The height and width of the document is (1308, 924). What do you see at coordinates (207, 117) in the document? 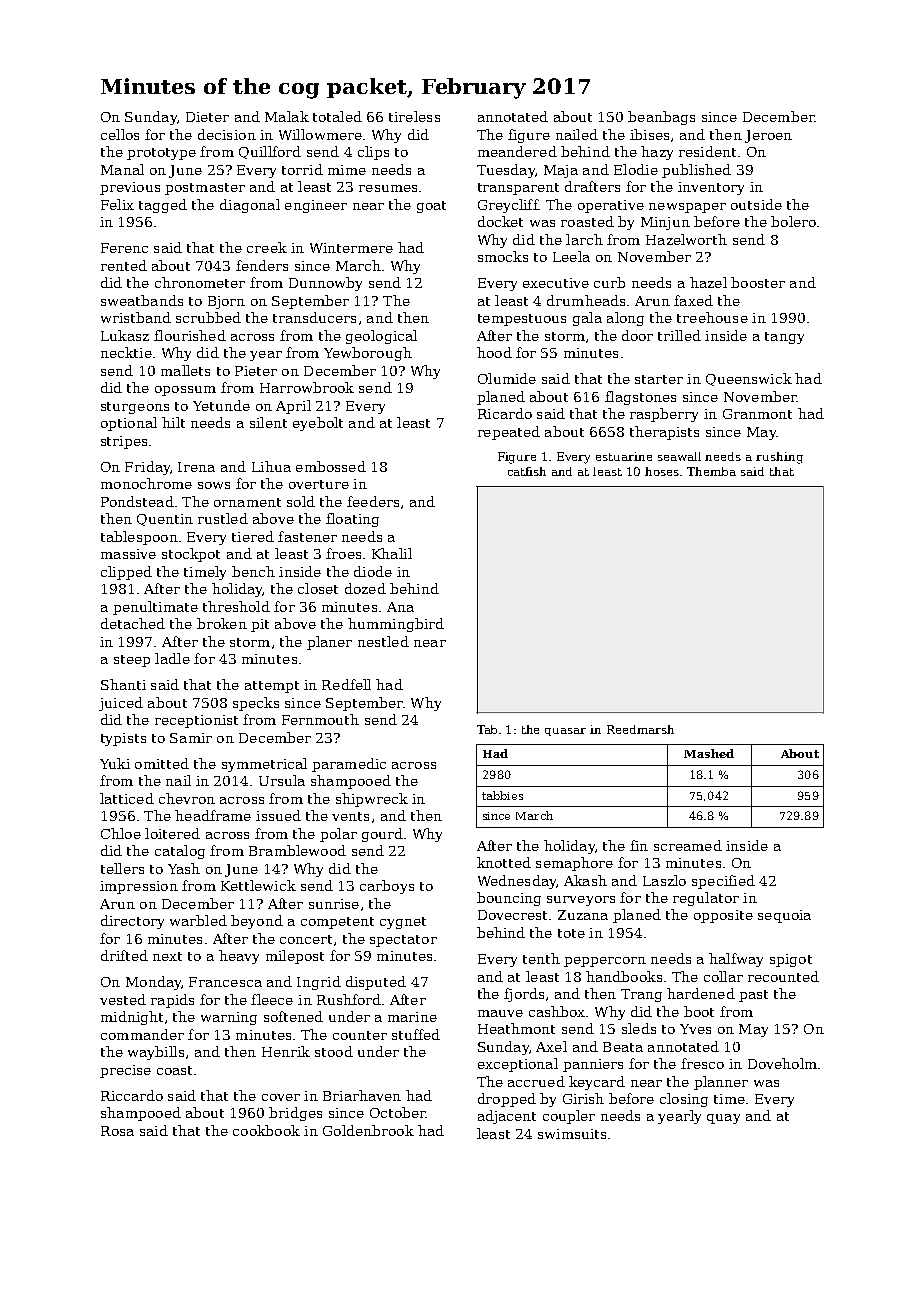
I see `Dieter` at bounding box center [207, 117].
